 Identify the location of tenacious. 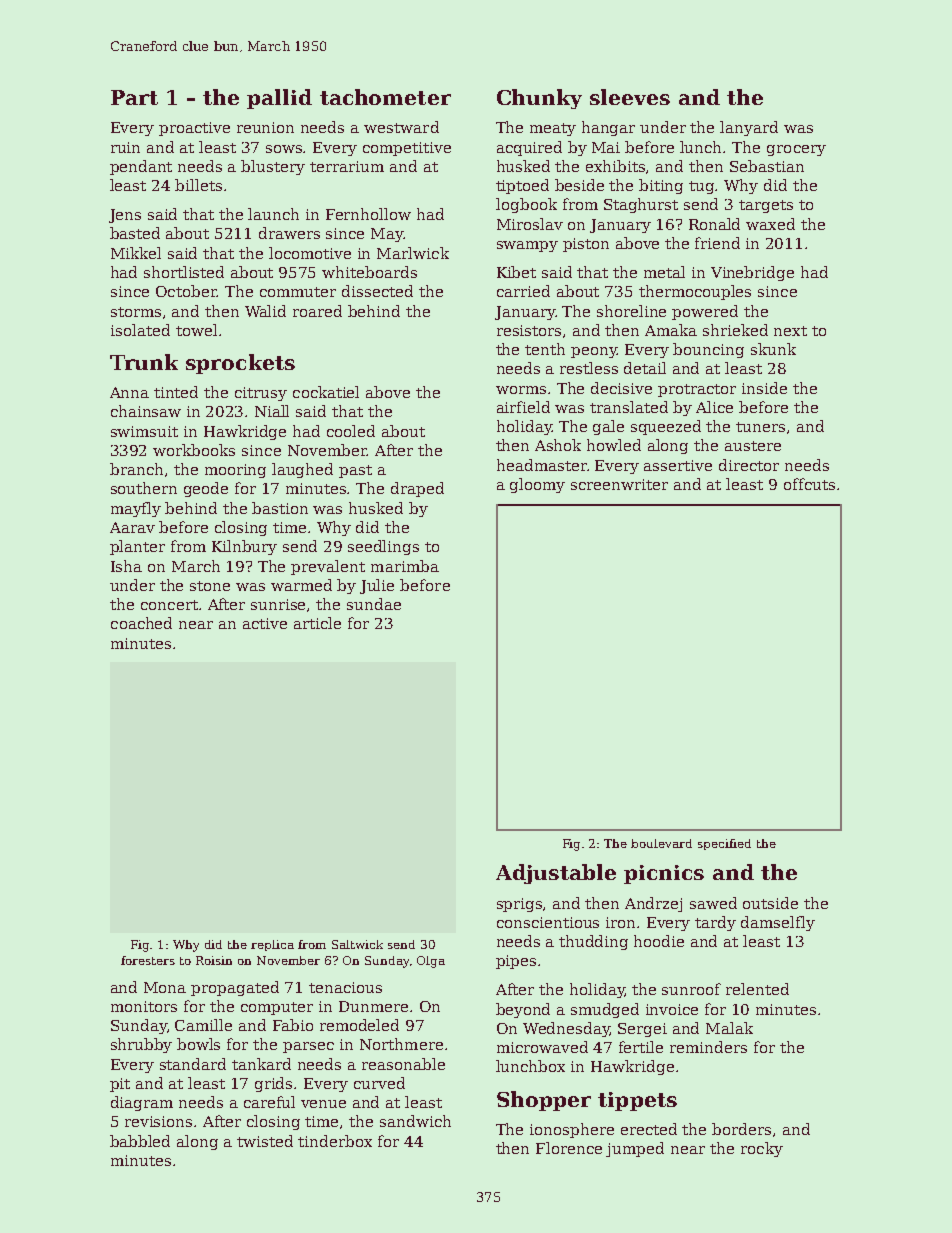
(345, 987).
